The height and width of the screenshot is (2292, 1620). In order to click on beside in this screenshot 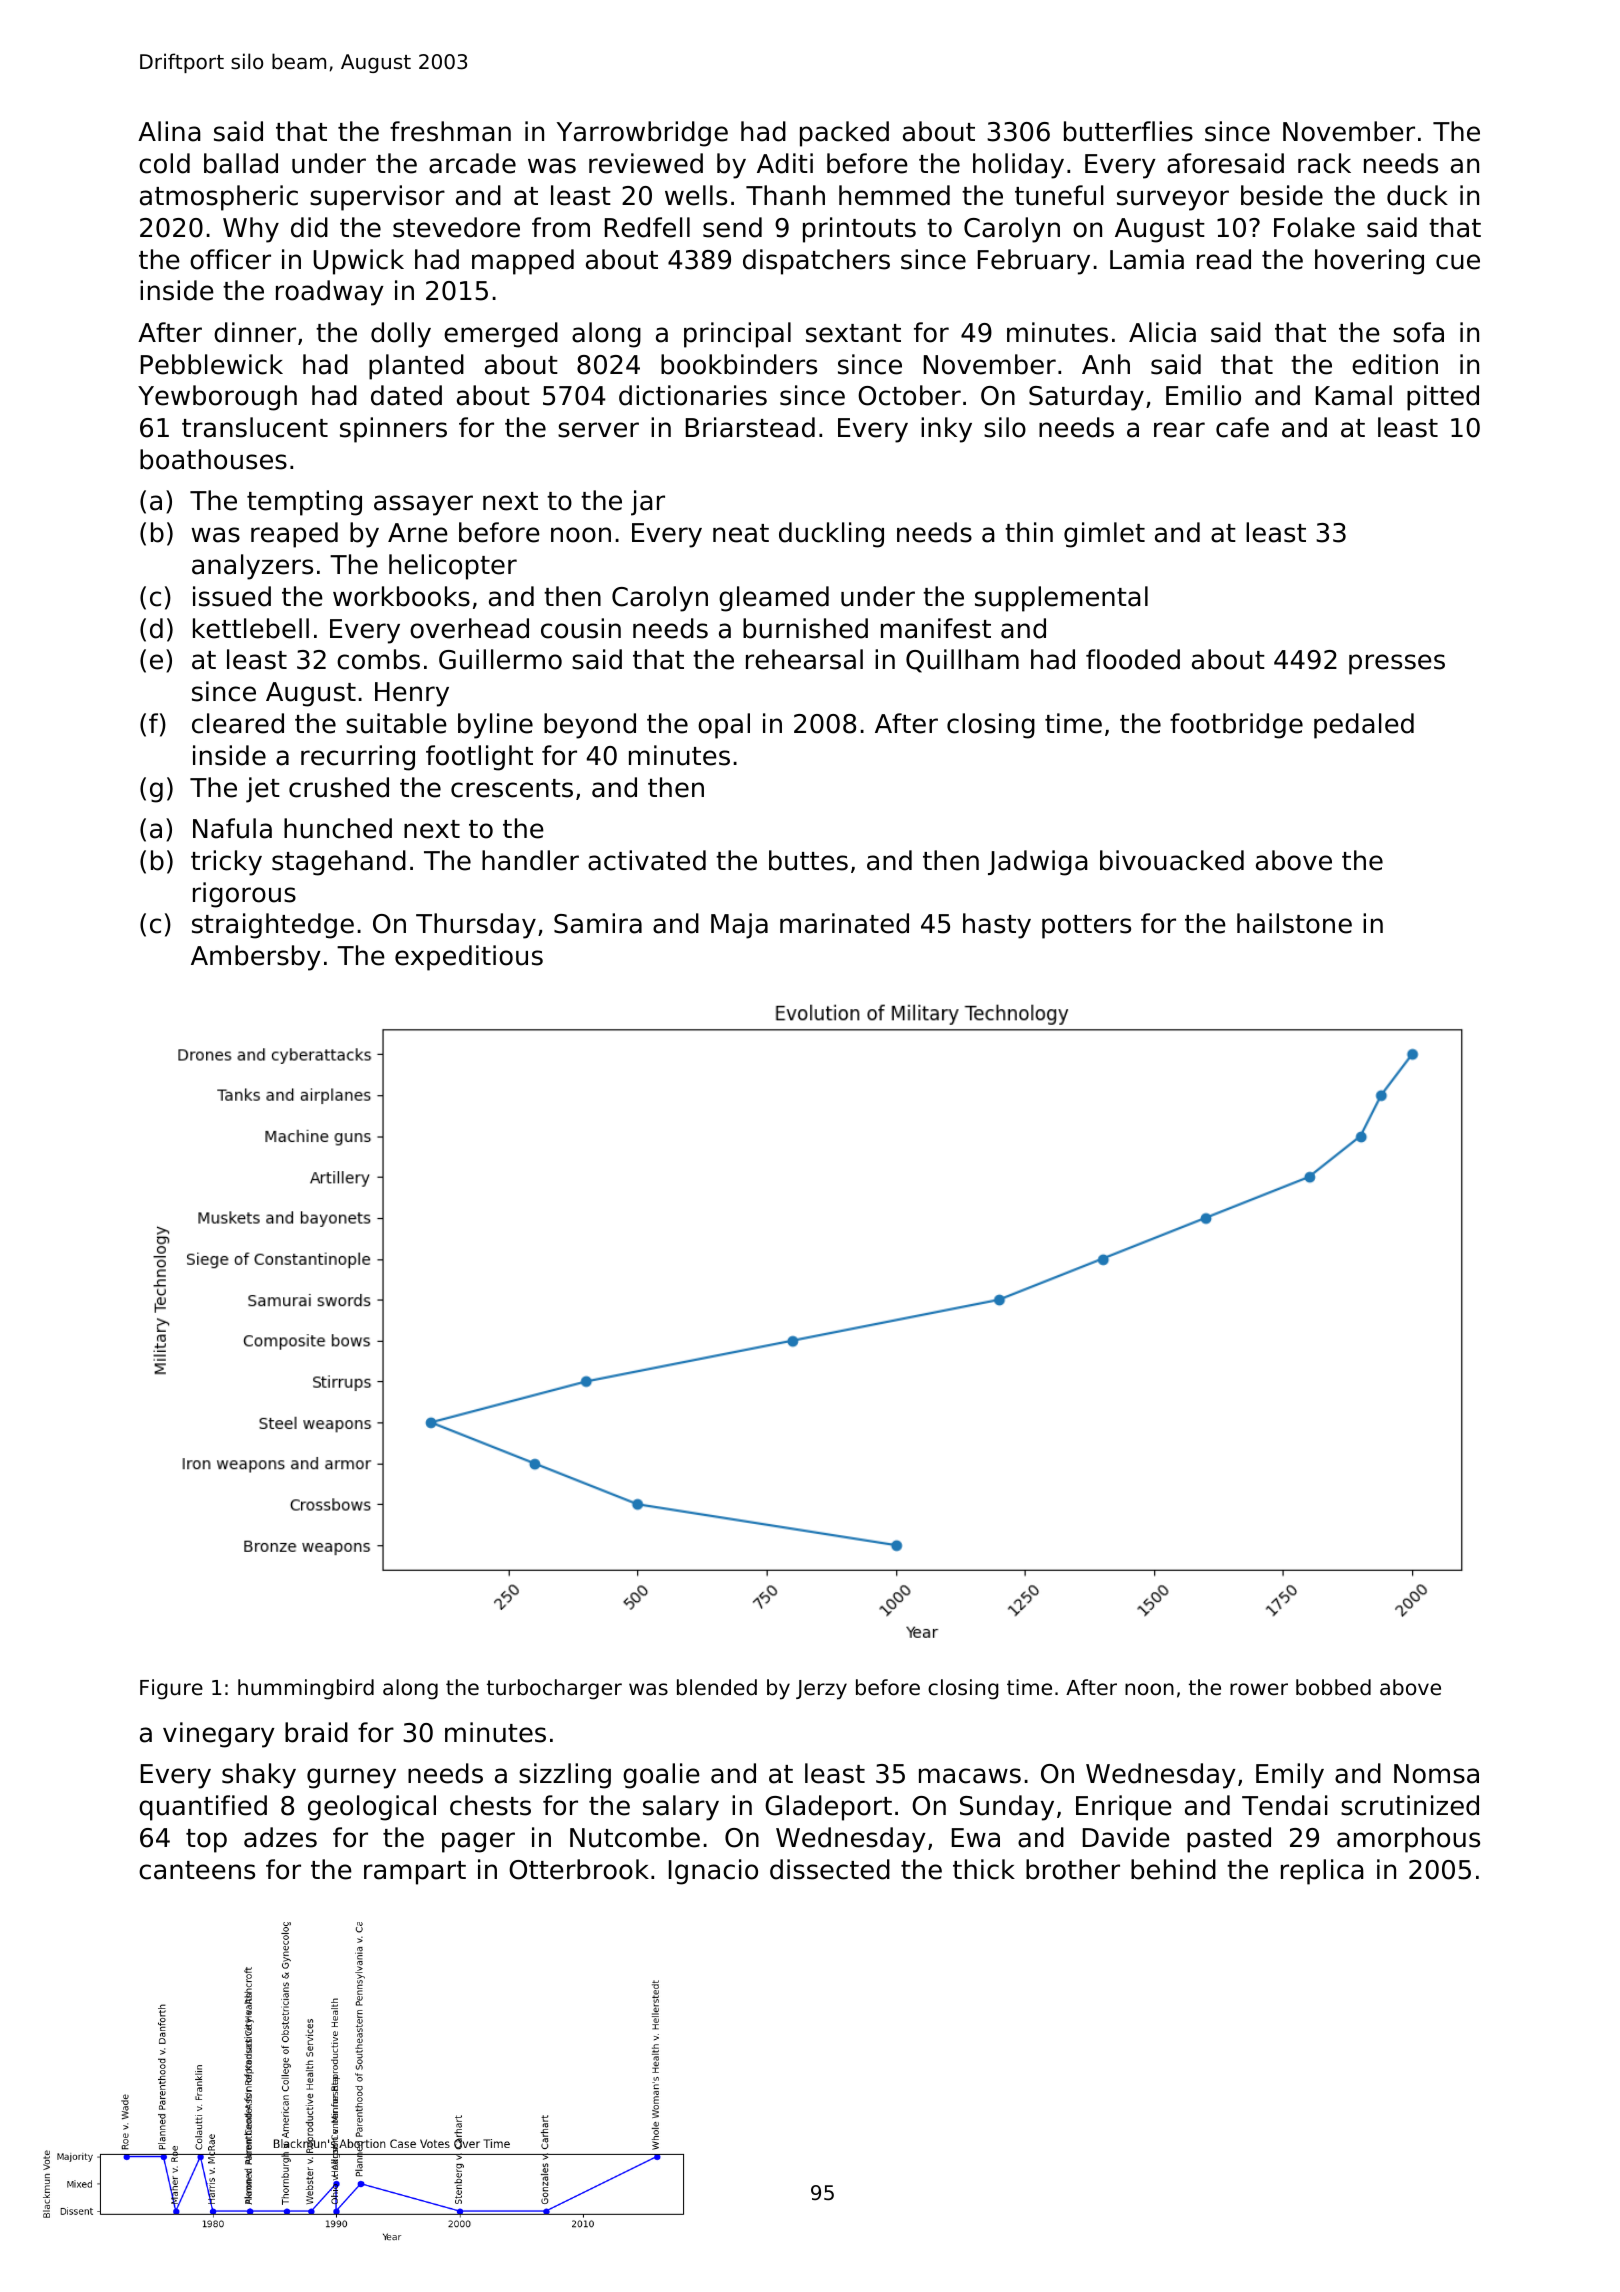, I will do `click(1282, 195)`.
